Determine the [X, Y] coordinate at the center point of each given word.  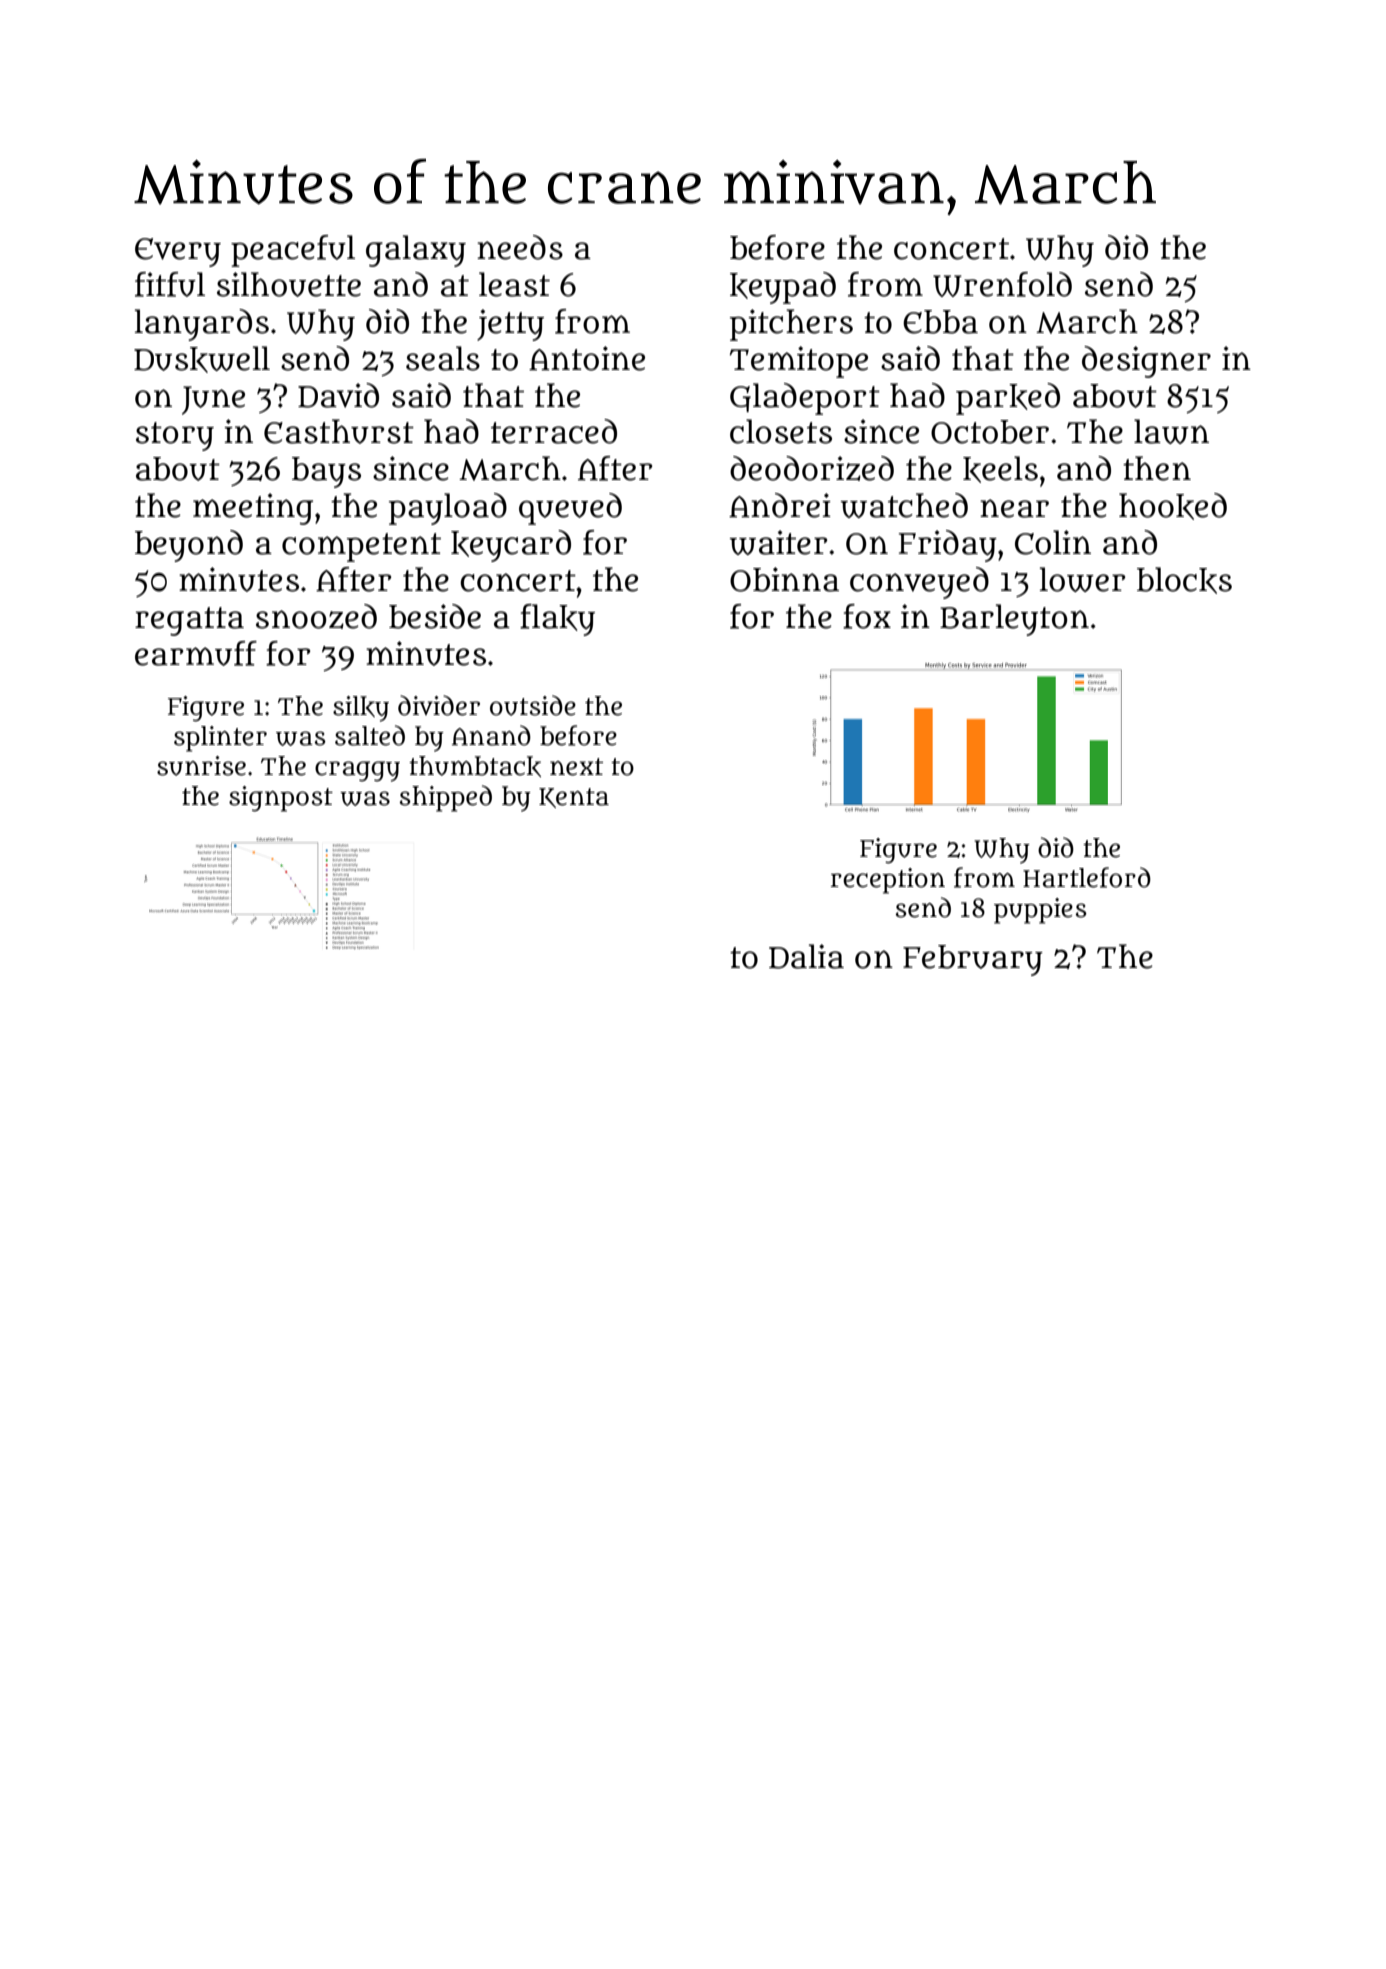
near [1014, 508]
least [514, 284]
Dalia [806, 956]
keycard [511, 546]
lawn [1171, 431]
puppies [1040, 911]
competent [361, 547]
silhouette [289, 284]
